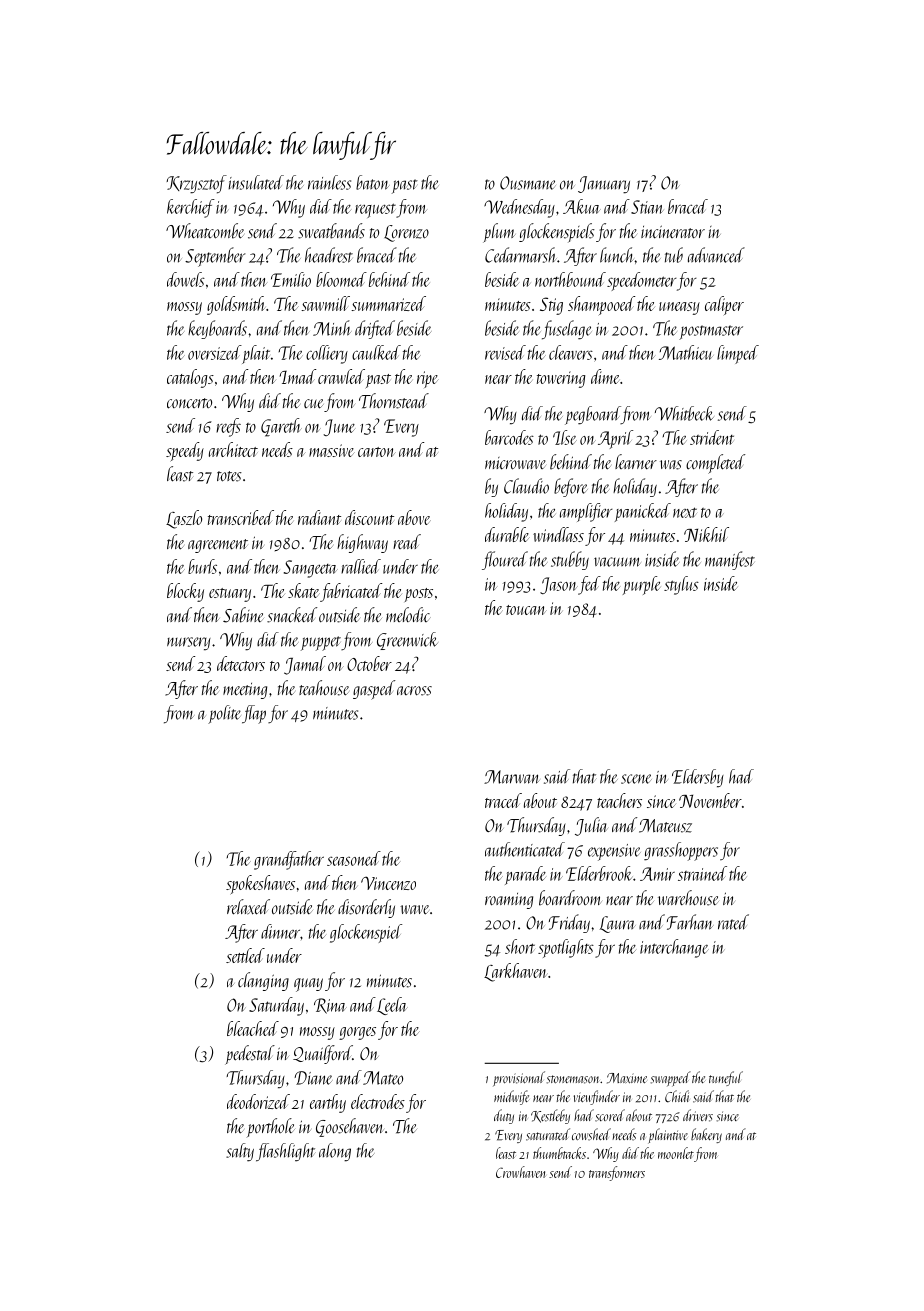  What do you see at coordinates (604, 185) in the page?
I see `January` at bounding box center [604, 185].
